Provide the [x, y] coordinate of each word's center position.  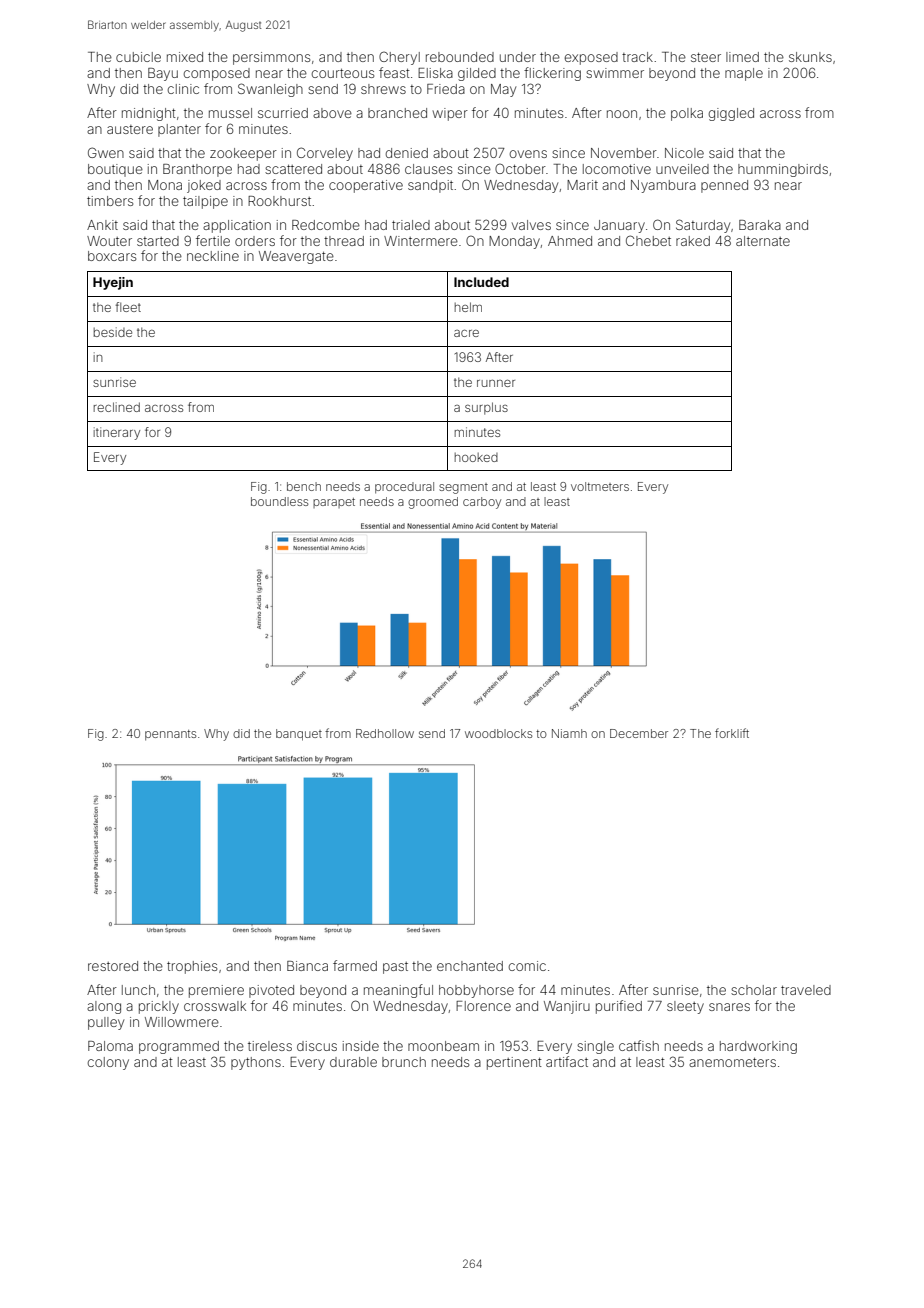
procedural [404, 488]
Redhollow [385, 733]
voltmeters [600, 486]
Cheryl [399, 58]
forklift [732, 733]
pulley [106, 1023]
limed [742, 57]
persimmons [271, 58]
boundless [279, 501]
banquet [299, 735]
